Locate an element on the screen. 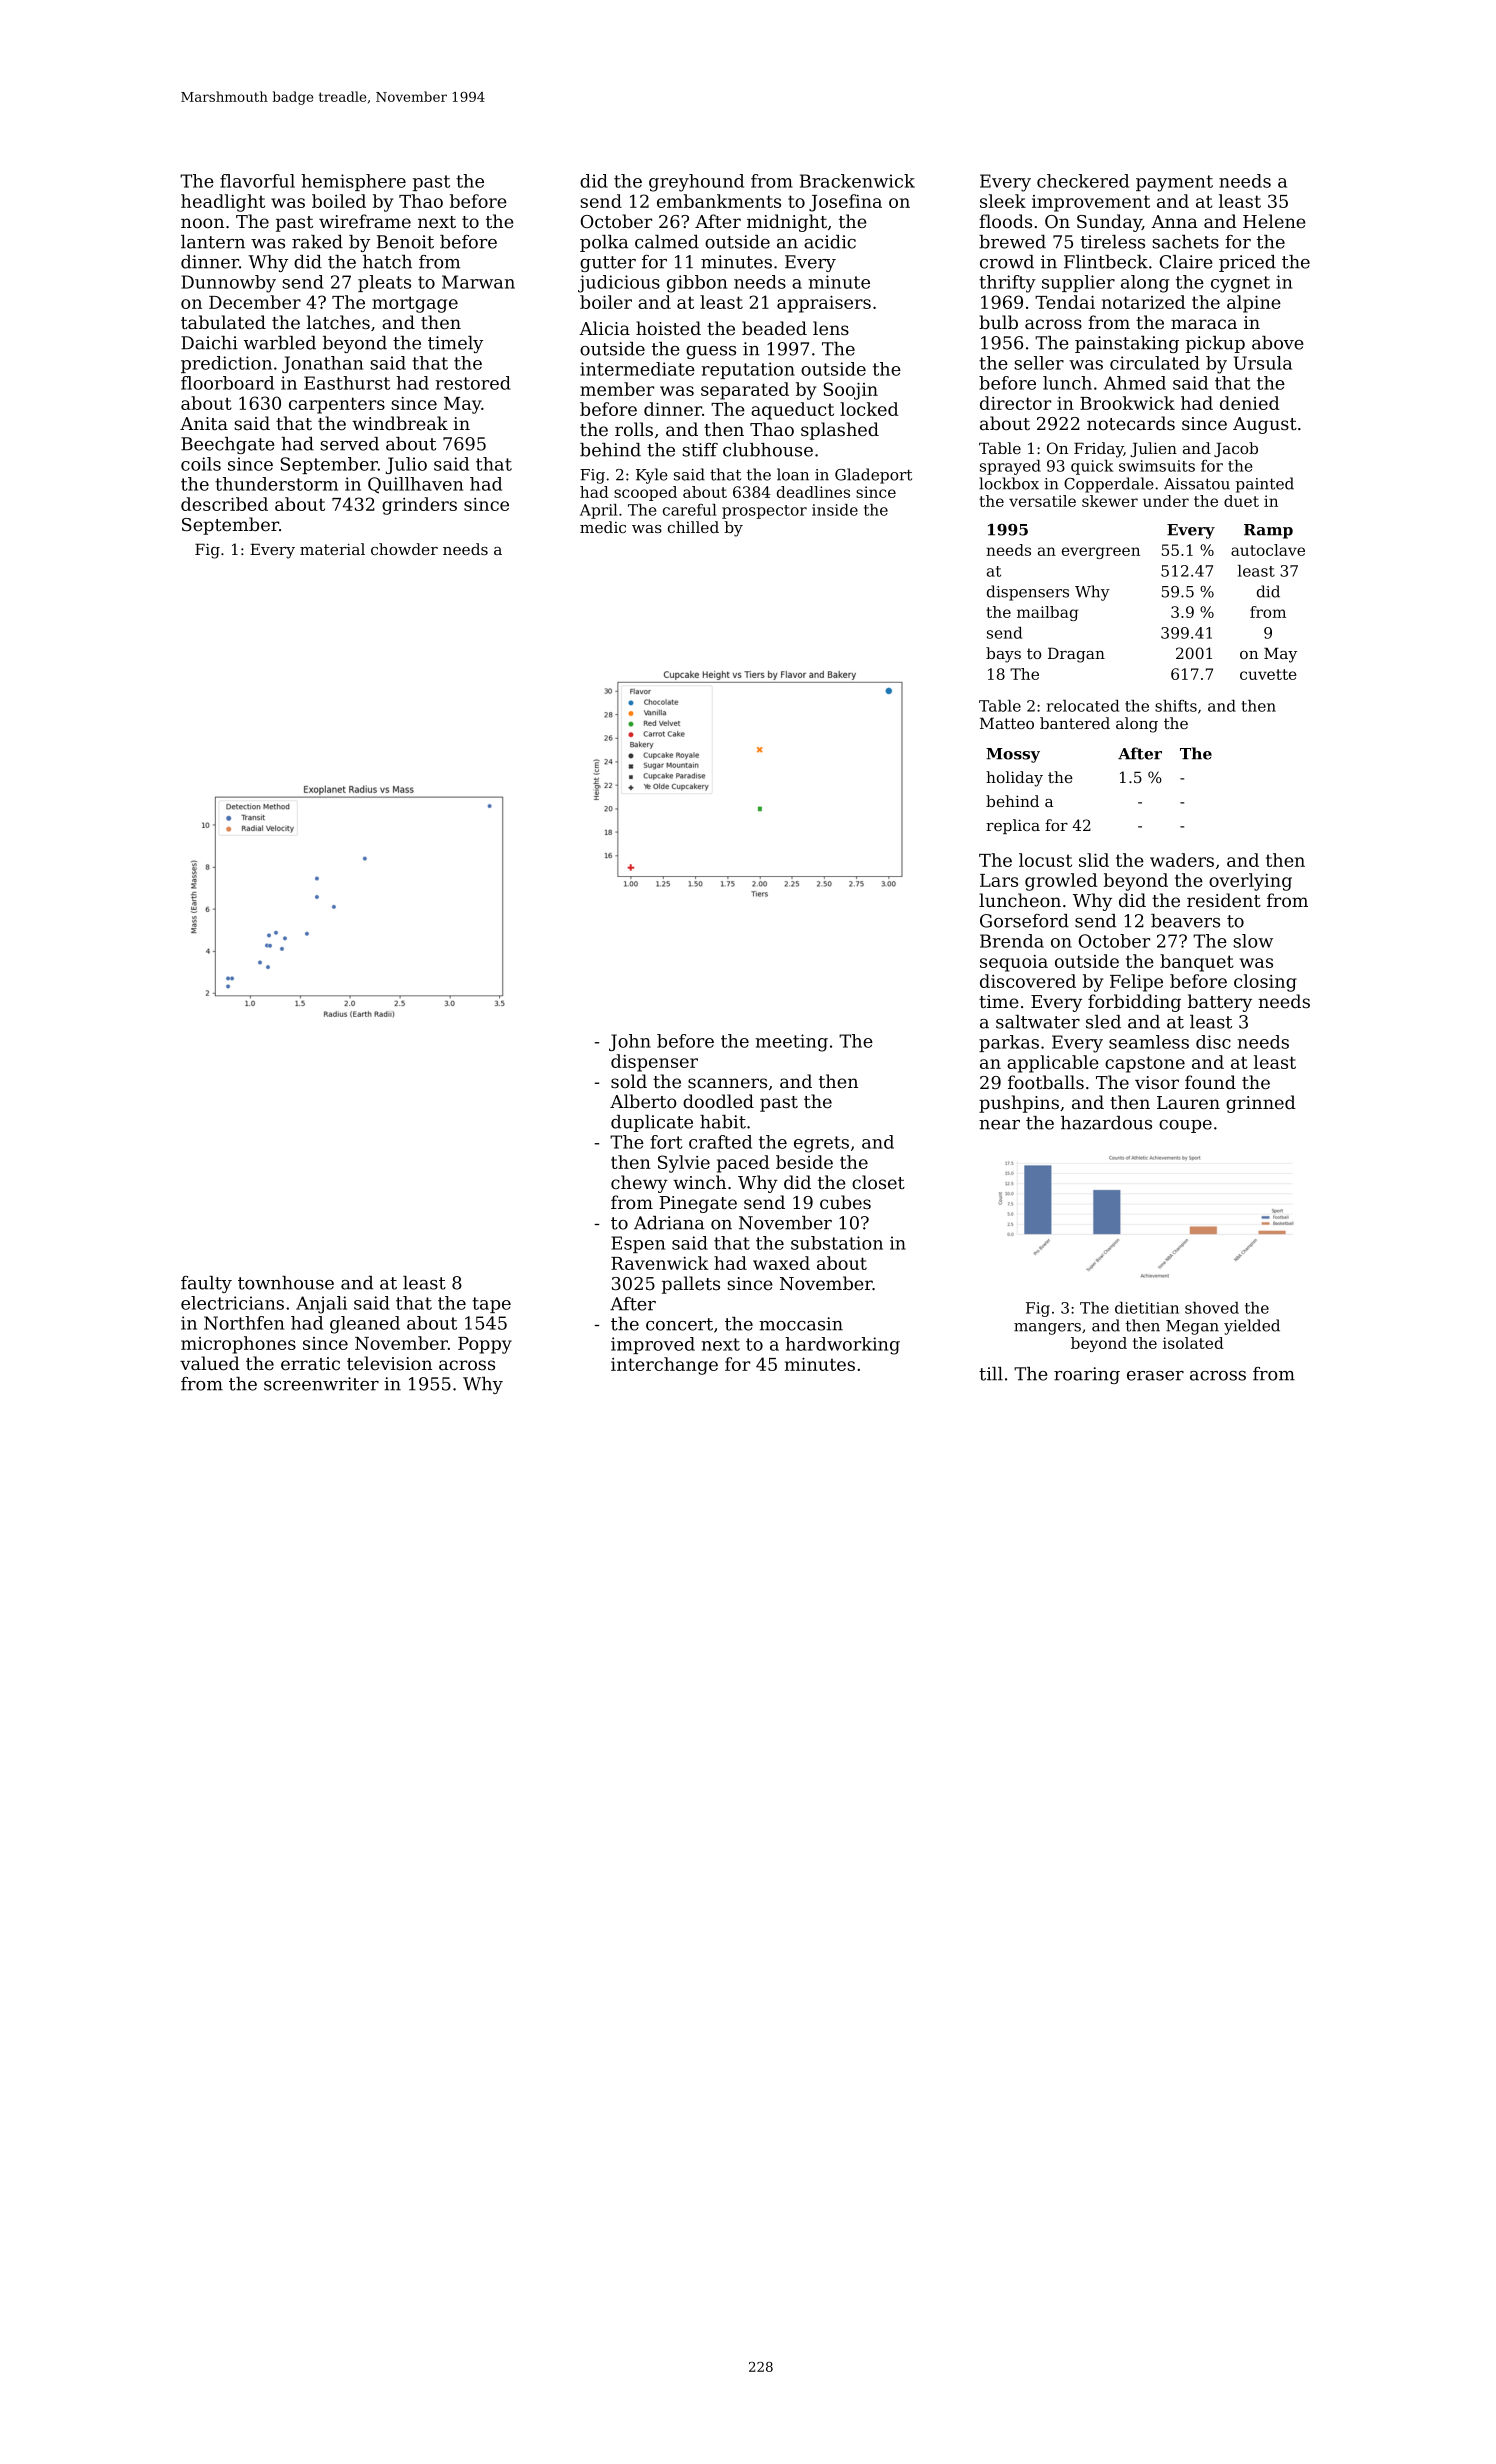 The width and height of the screenshot is (1496, 2464). Lars is located at coordinates (999, 880).
